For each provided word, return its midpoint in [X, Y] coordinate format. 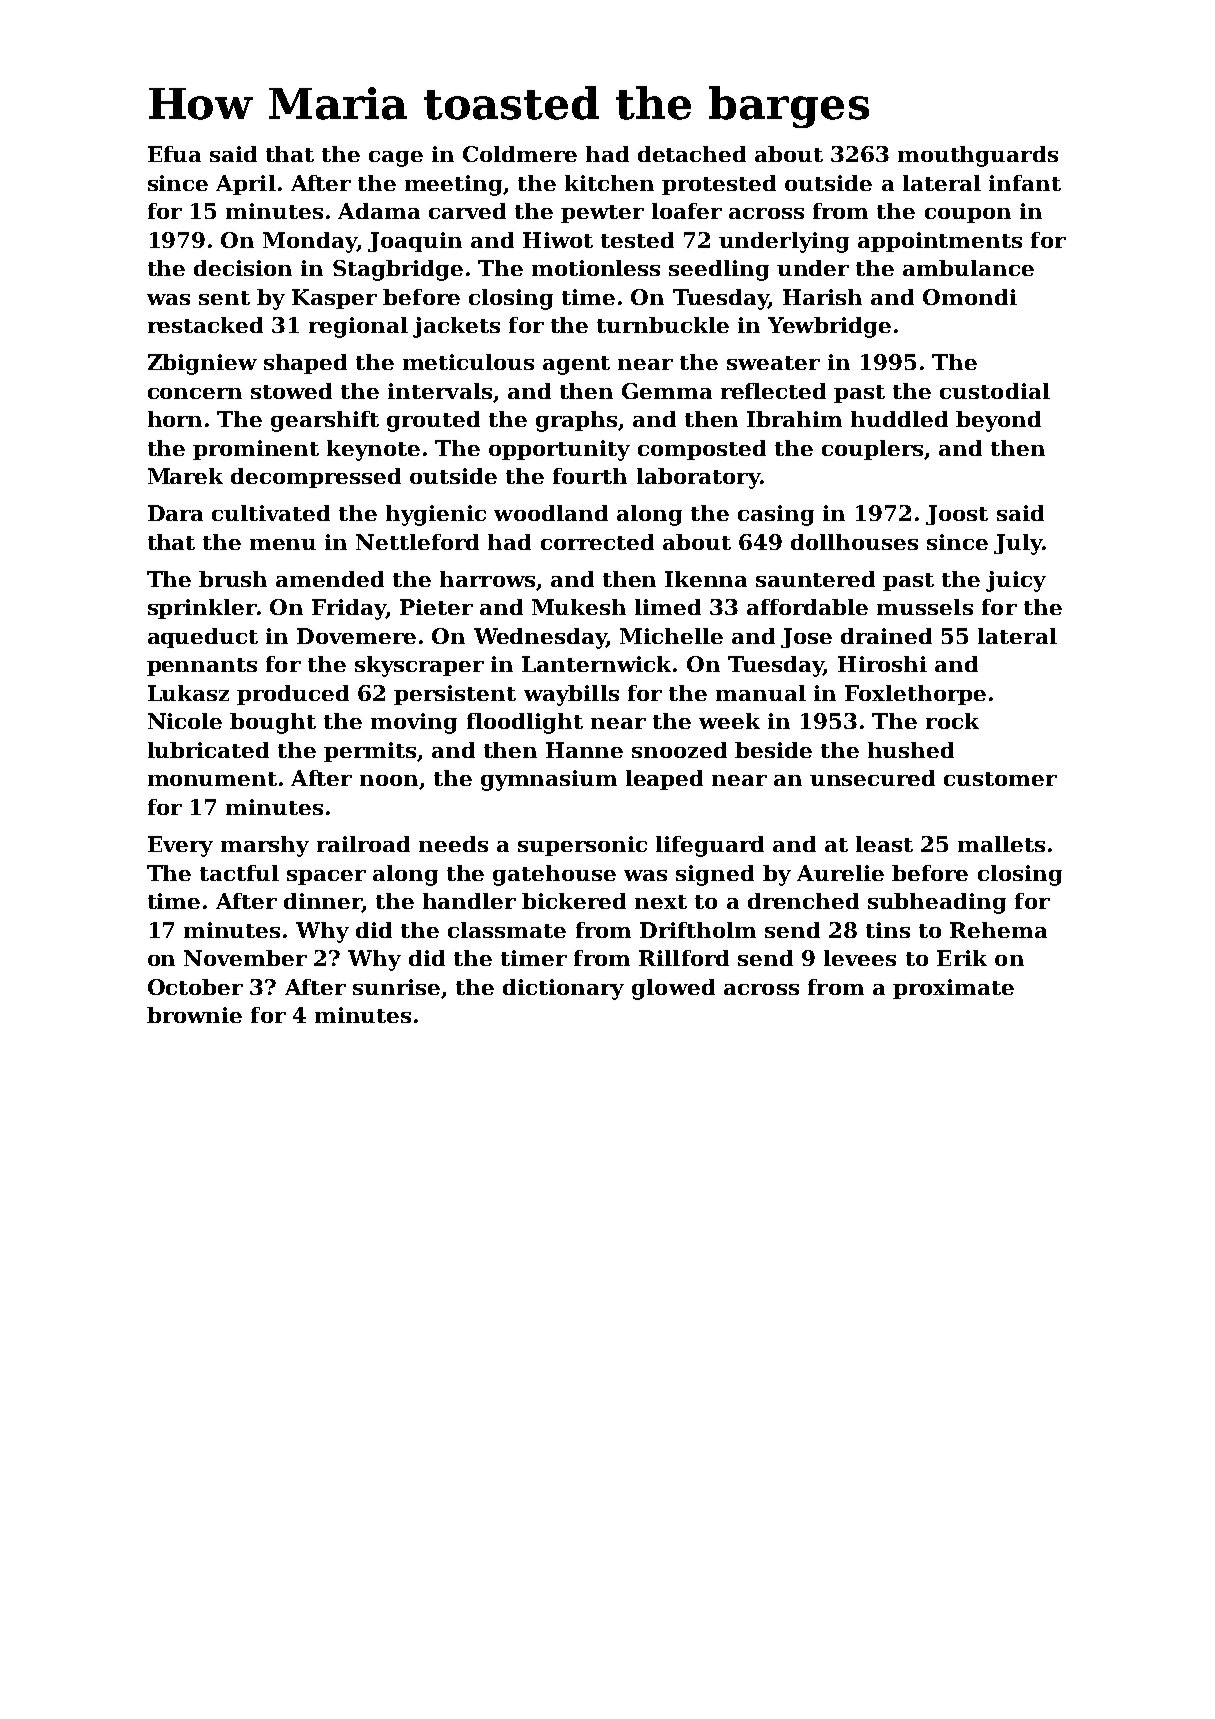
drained [886, 636]
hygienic [436, 515]
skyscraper [419, 666]
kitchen [609, 183]
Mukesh [579, 607]
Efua [174, 154]
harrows [487, 579]
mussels [925, 607]
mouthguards [978, 156]
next [661, 902]
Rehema [998, 930]
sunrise [396, 987]
